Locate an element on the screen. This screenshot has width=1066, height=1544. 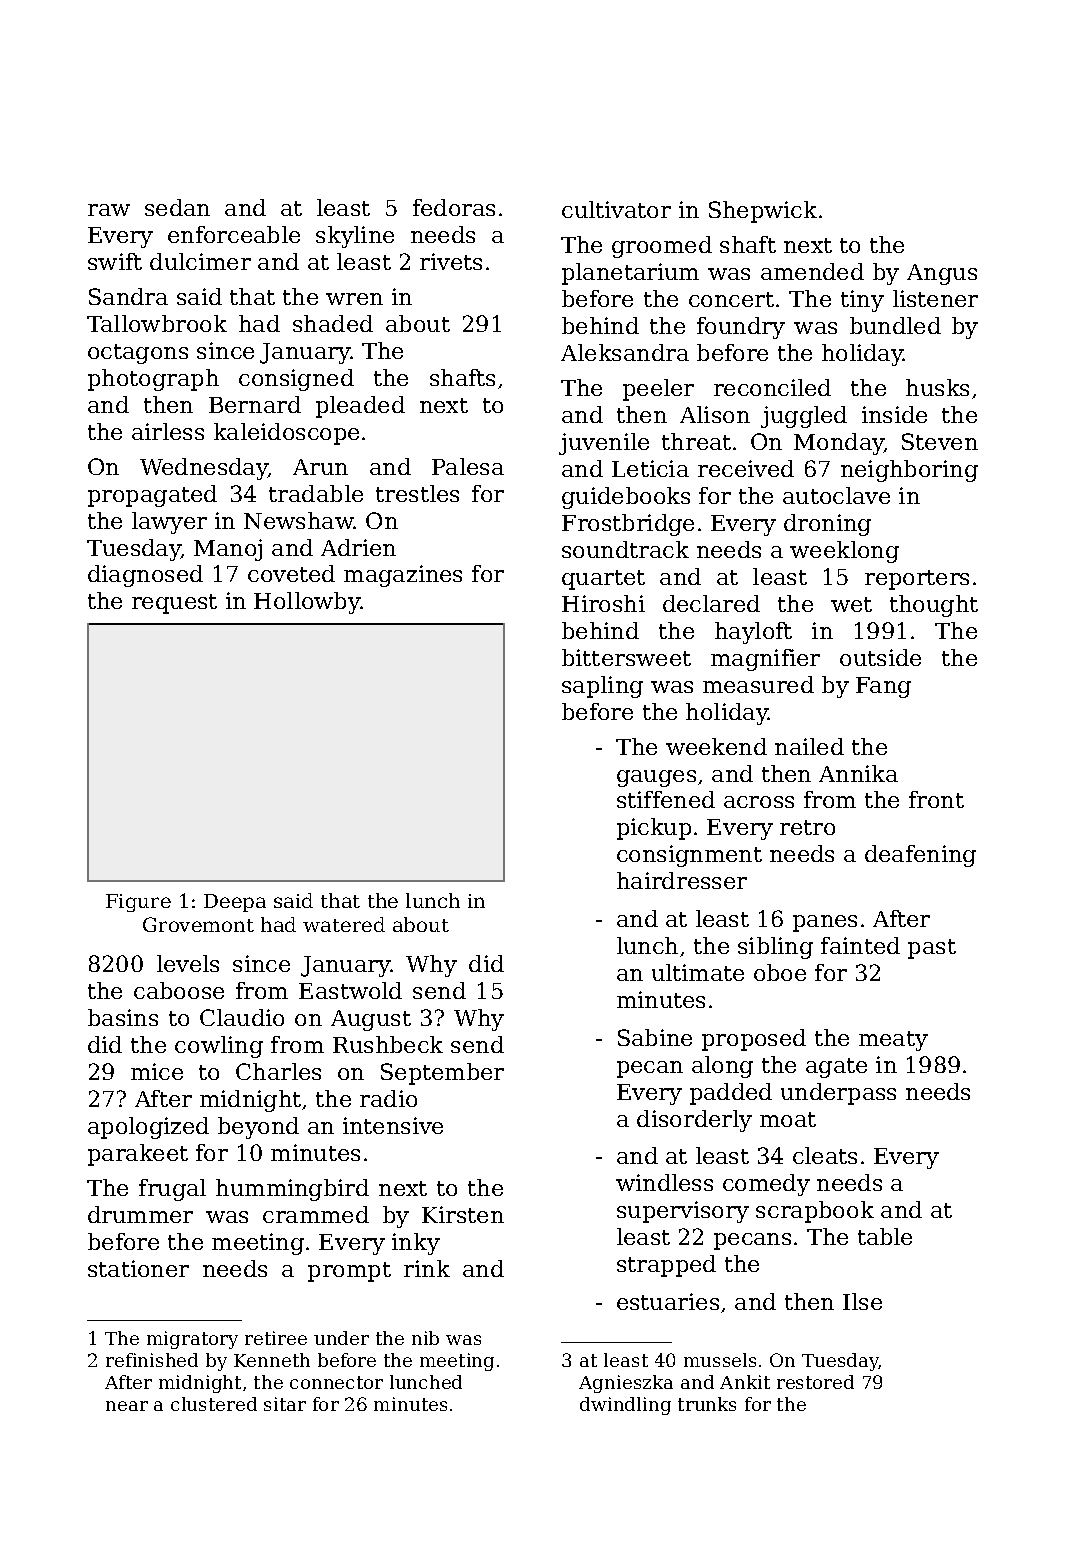
stationer is located at coordinates (138, 1268).
